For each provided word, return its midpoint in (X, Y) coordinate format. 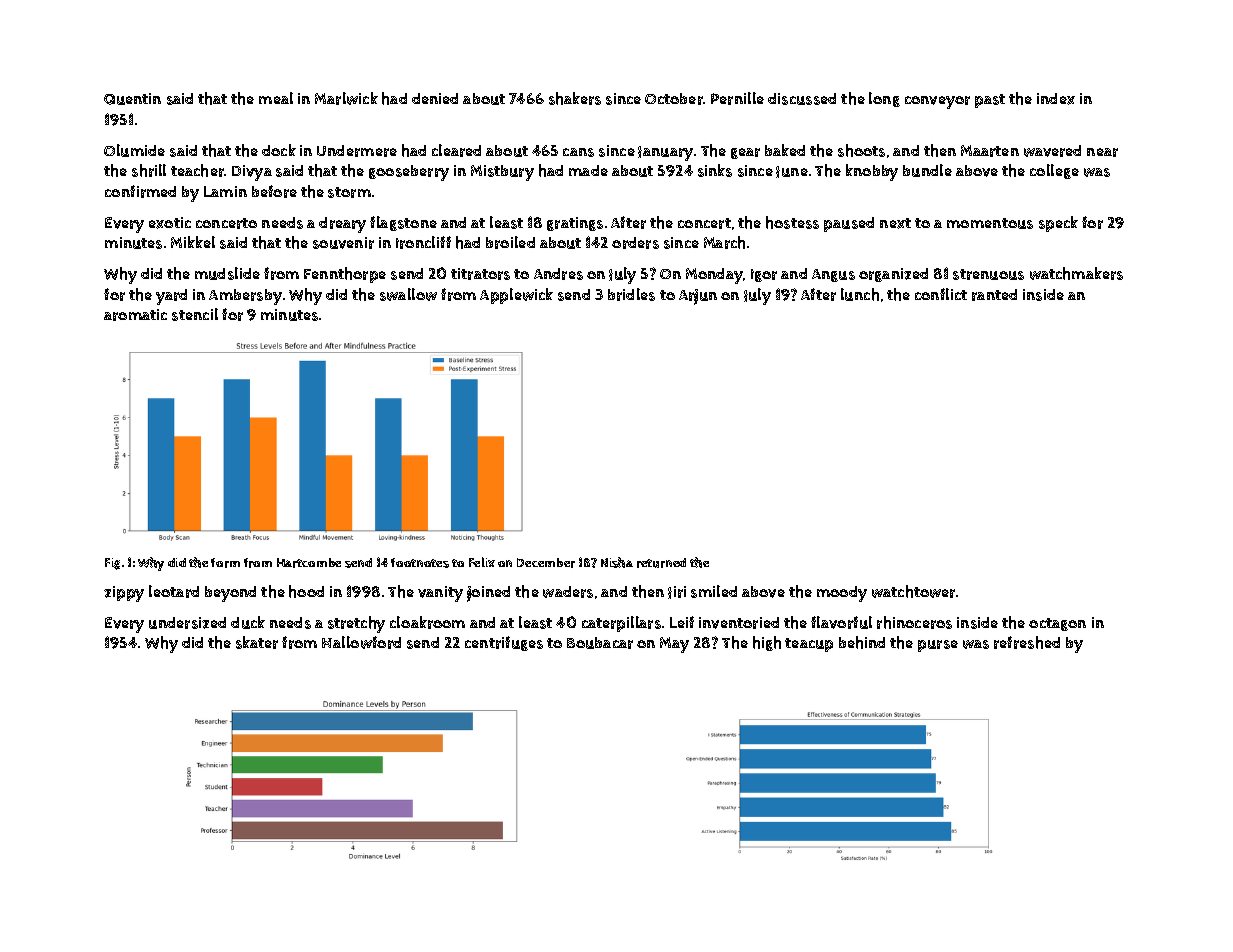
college (1054, 171)
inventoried (739, 623)
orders (635, 243)
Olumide (134, 150)
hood (306, 591)
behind (862, 642)
